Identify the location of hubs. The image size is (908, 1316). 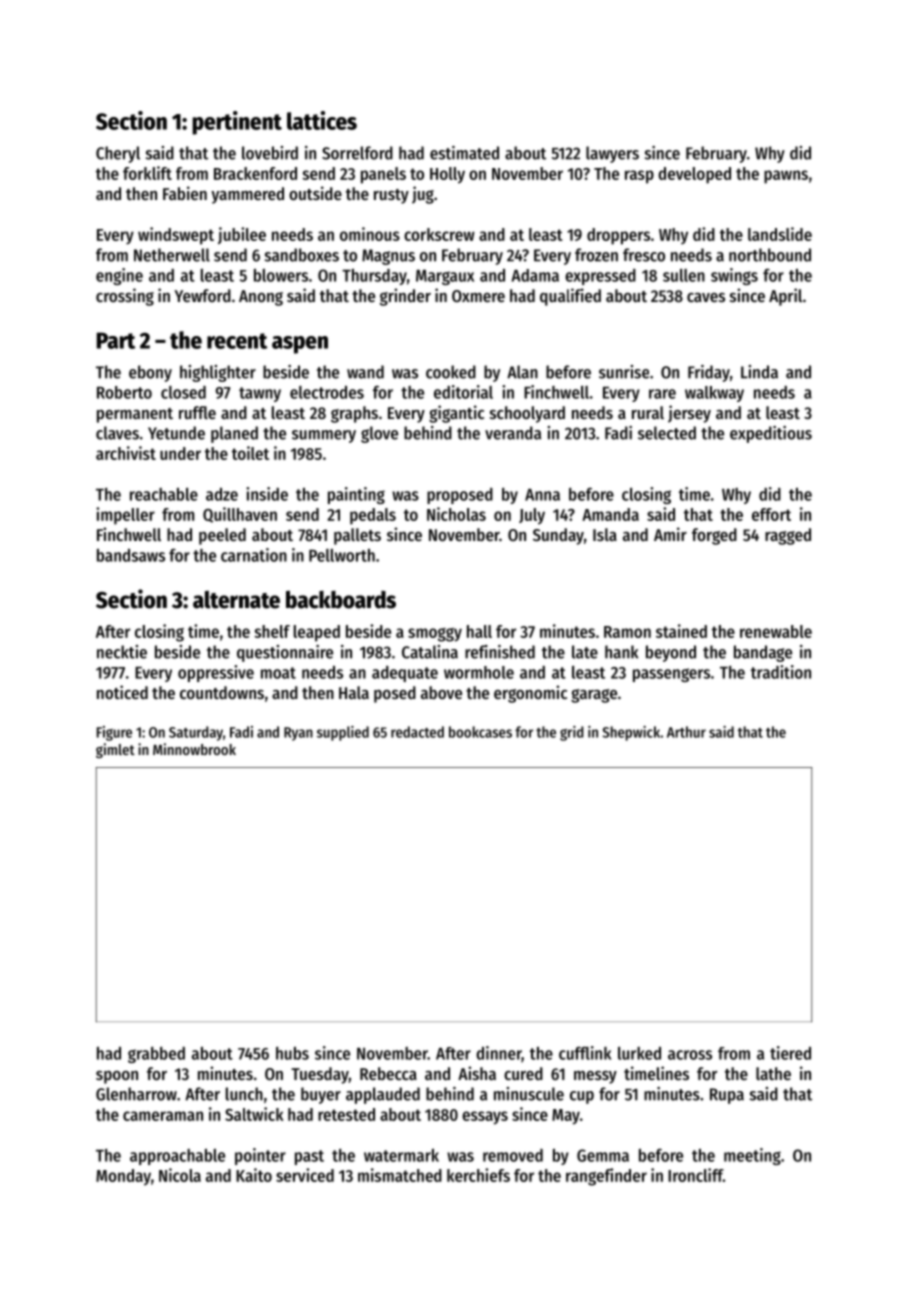
(292, 1053).
